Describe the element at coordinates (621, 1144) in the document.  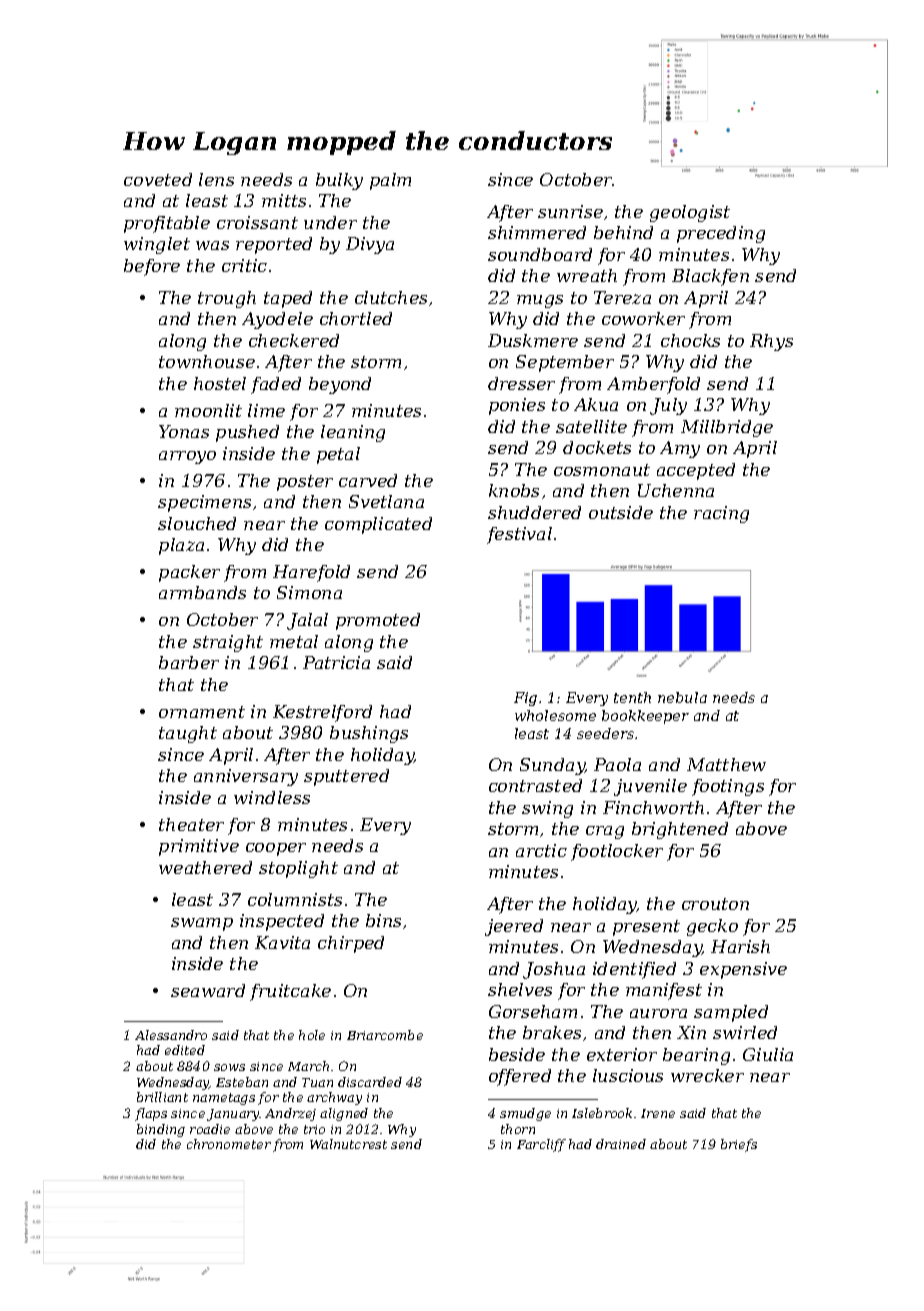
I see `drained` at that location.
